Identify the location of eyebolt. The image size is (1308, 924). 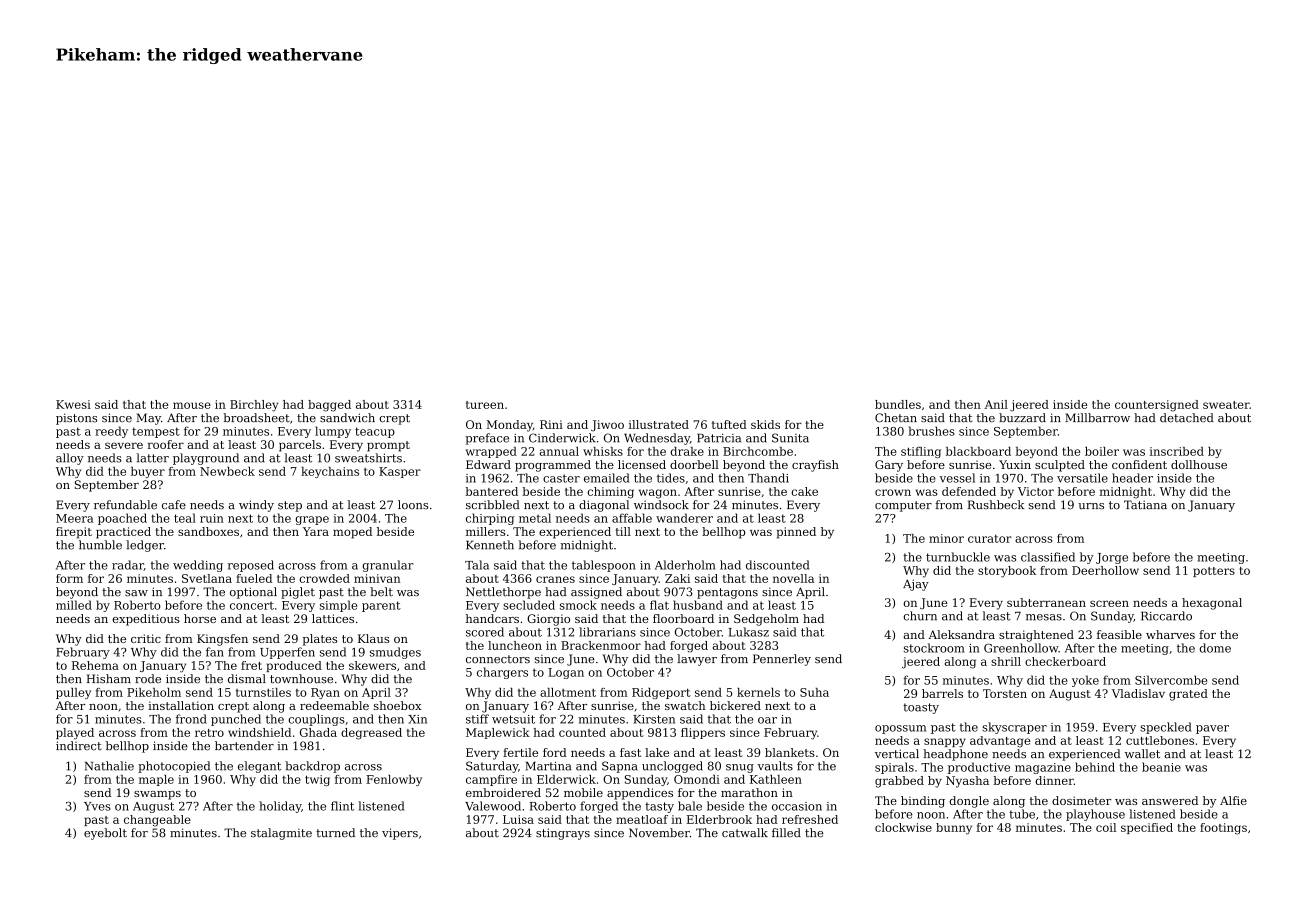
(105, 834).
